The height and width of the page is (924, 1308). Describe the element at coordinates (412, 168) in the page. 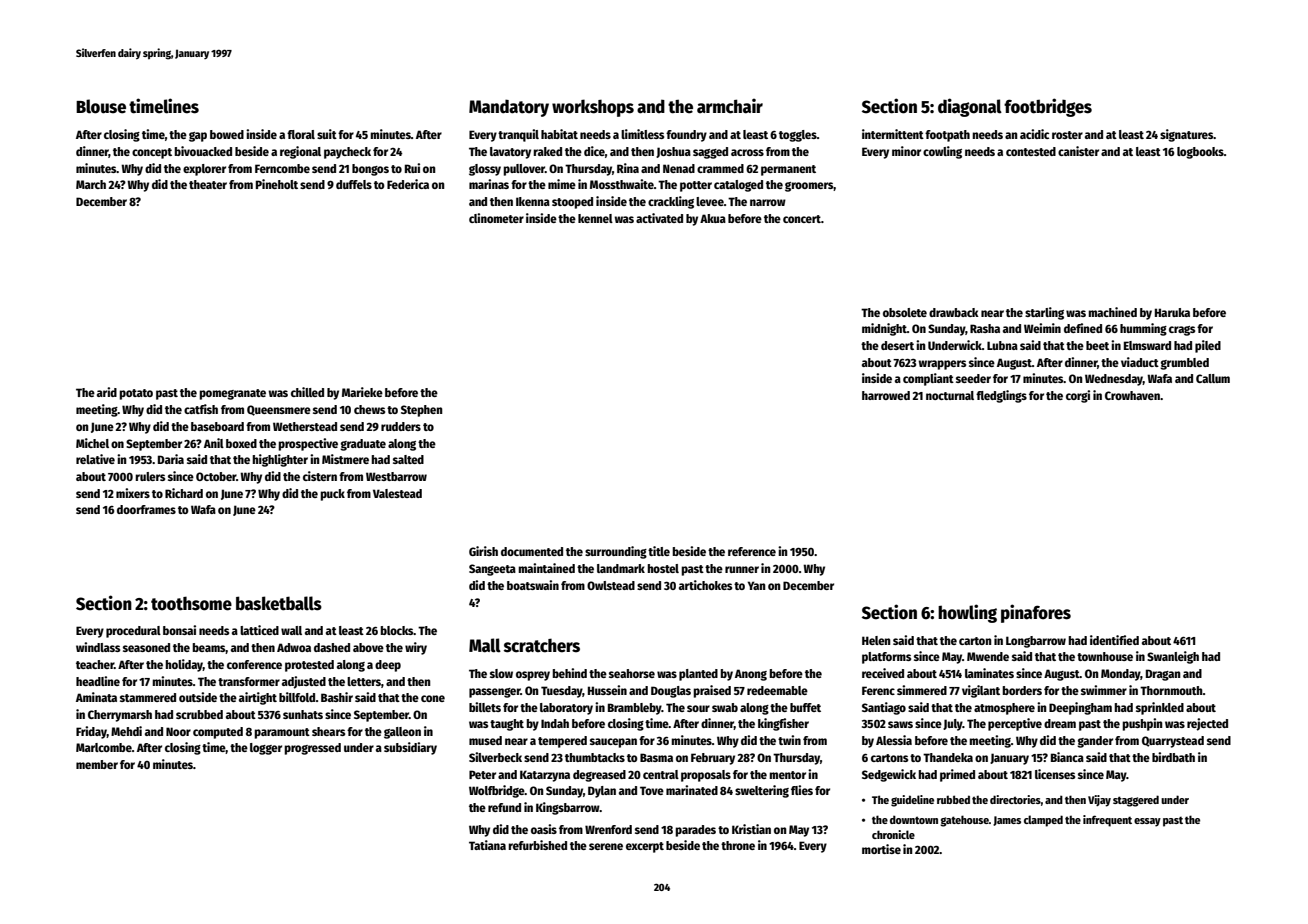

I see `Rui` at that location.
